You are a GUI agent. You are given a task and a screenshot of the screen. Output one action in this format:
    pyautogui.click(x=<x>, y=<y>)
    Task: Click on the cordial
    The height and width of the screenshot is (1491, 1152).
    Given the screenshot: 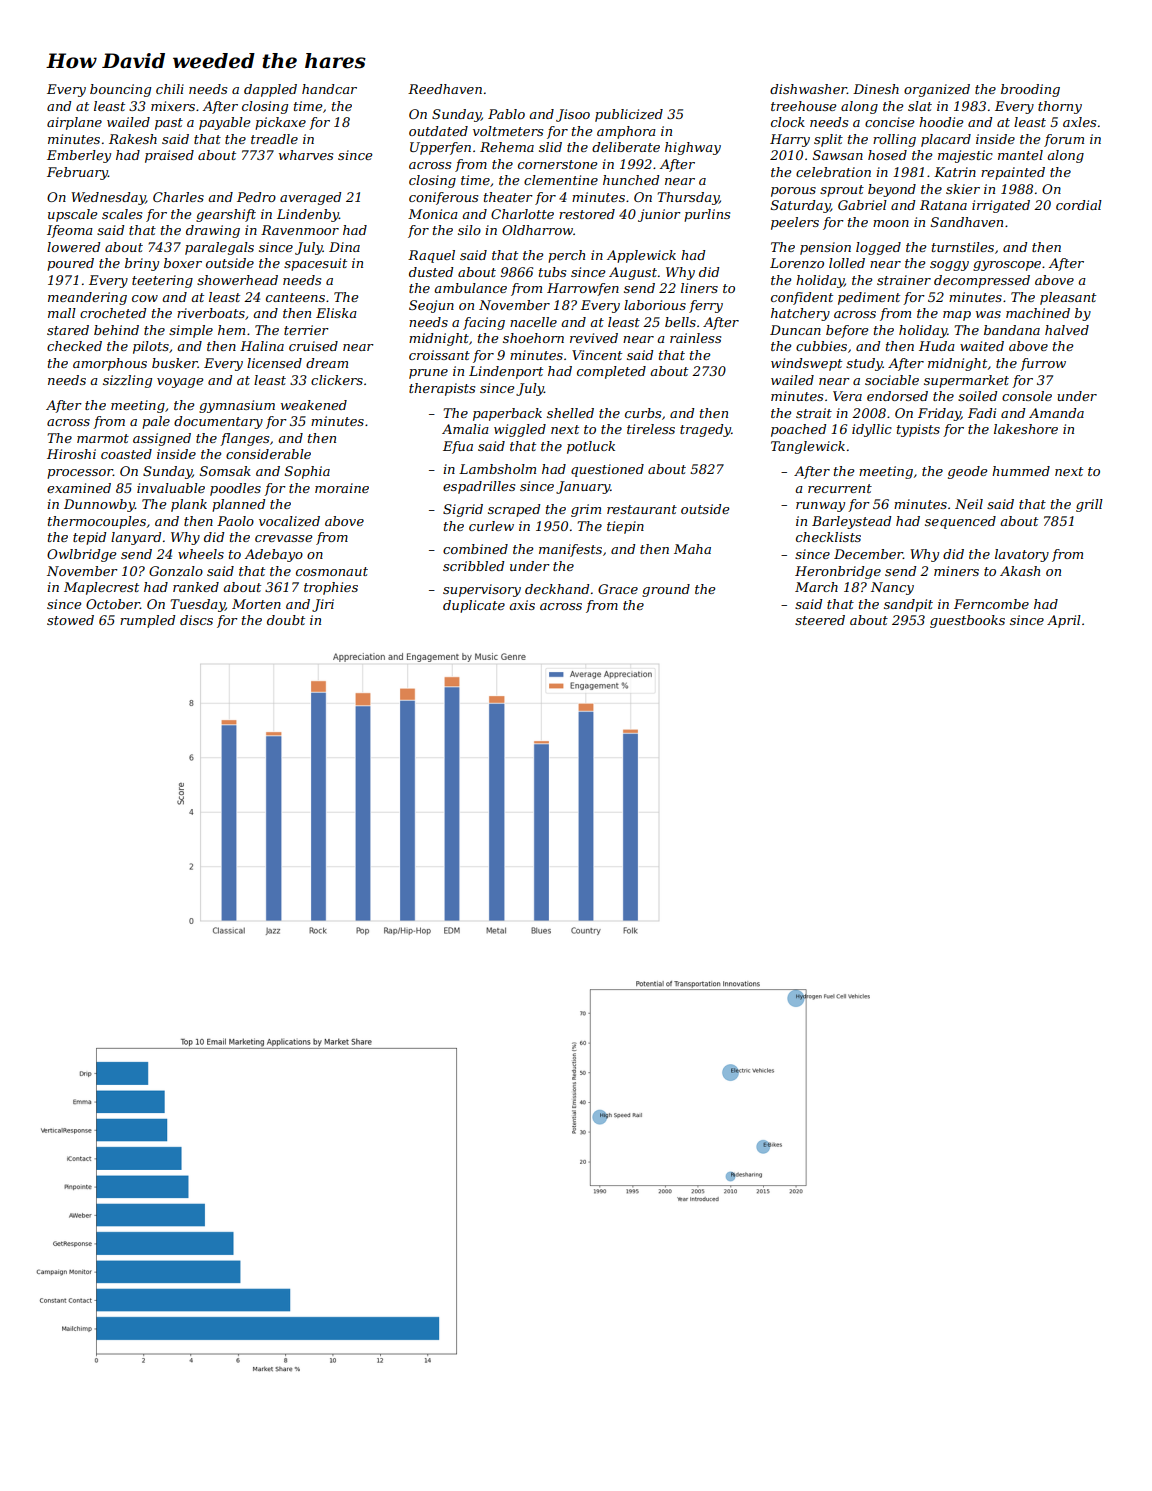 What is the action you would take?
    pyautogui.click(x=1079, y=205)
